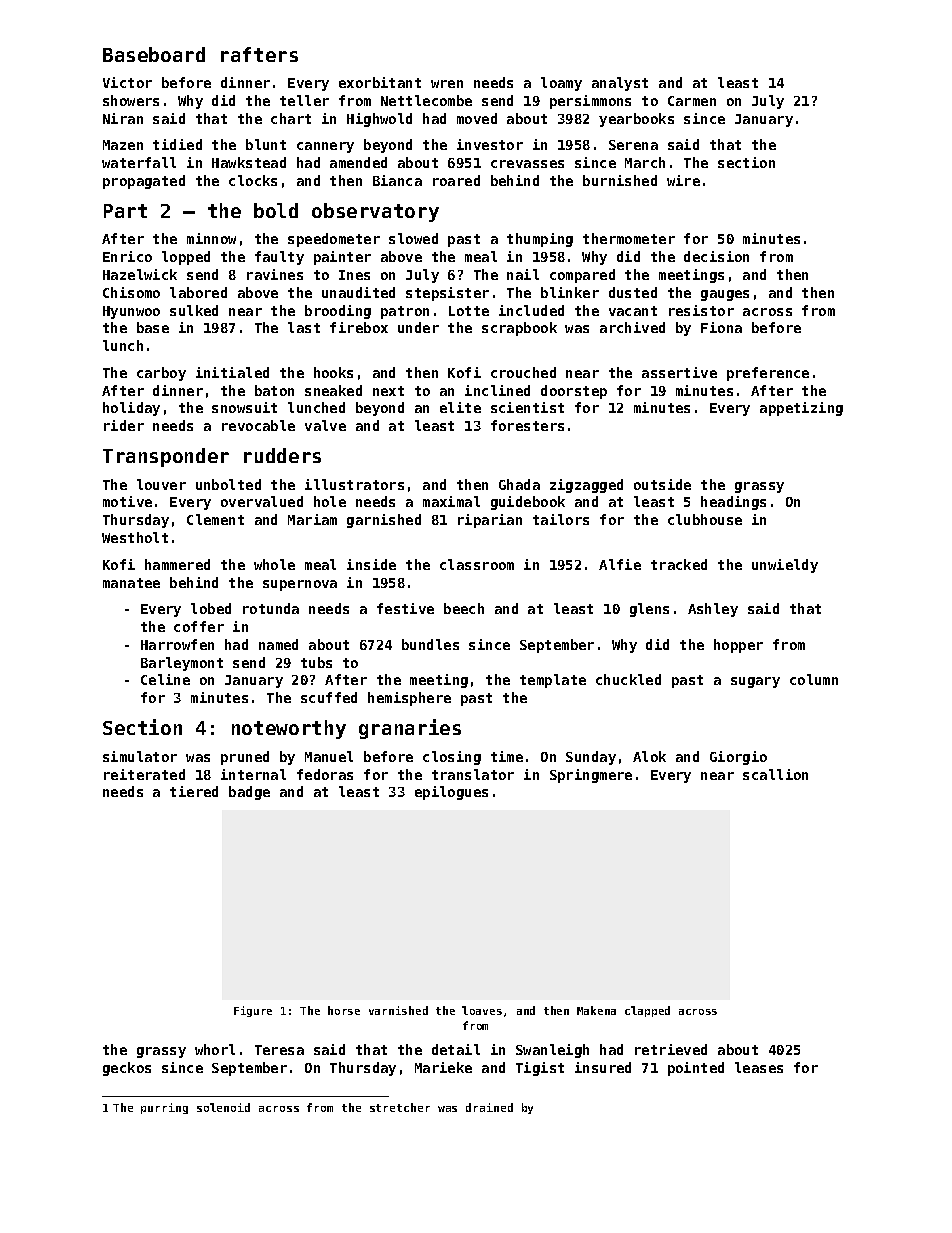 The image size is (952, 1233). What do you see at coordinates (701, 310) in the screenshot?
I see `resistor` at bounding box center [701, 310].
